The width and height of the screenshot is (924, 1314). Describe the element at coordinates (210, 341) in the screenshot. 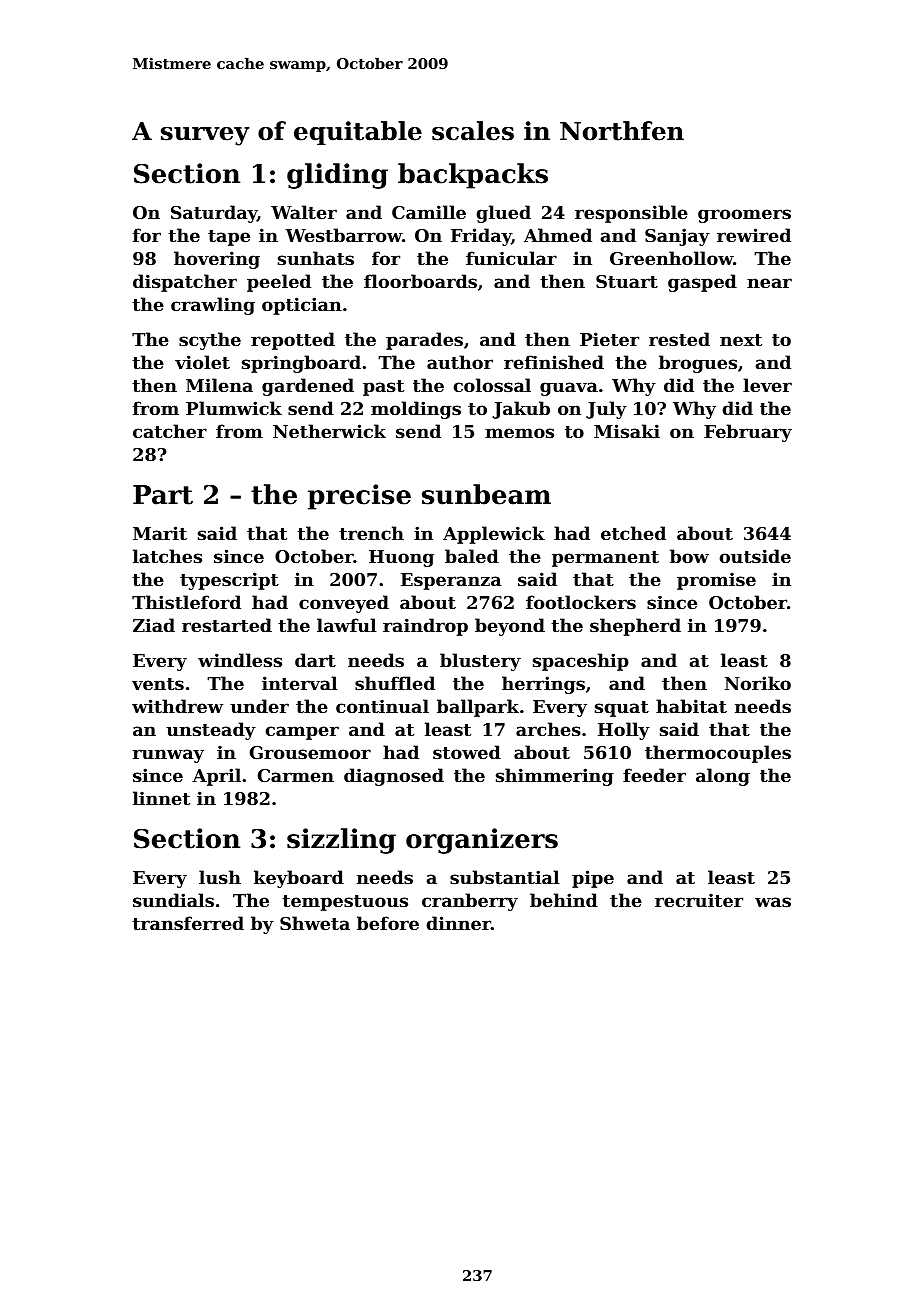

I see `scythe` at that location.
